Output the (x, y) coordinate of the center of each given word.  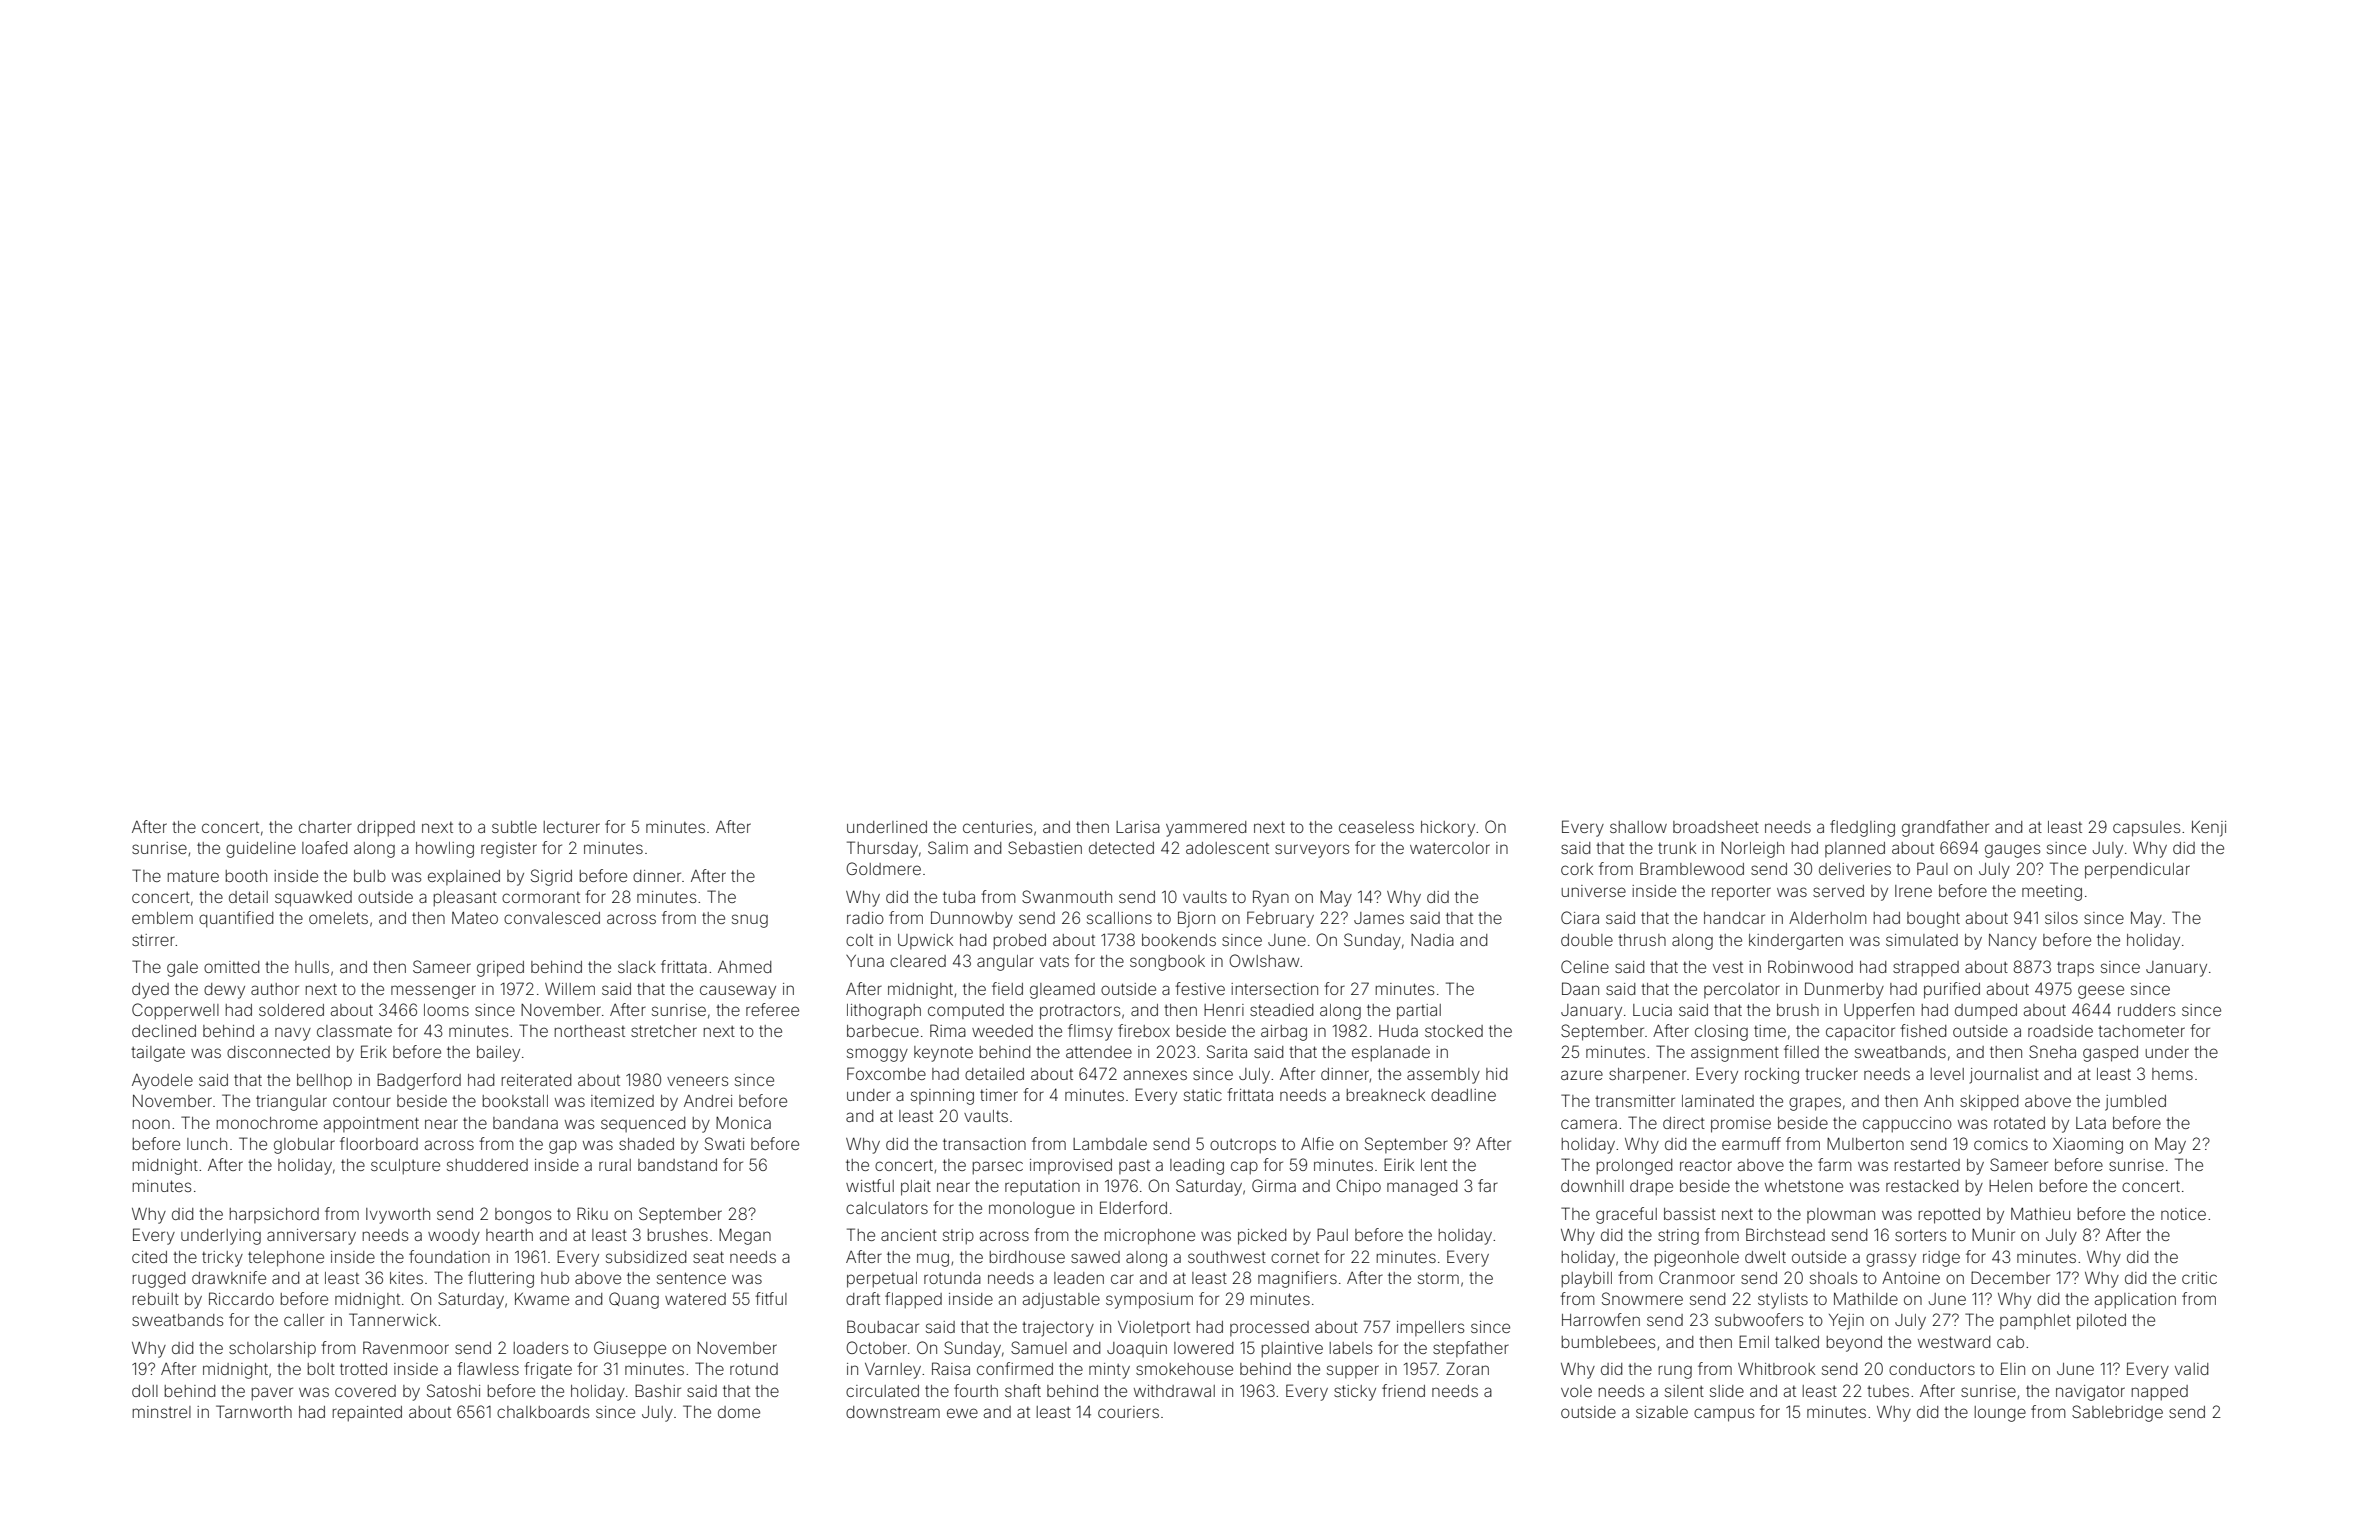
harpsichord (274, 1215)
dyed (150, 991)
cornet (1295, 1257)
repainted (367, 1414)
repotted (1949, 1216)
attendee (1099, 1052)
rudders (2146, 1010)
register (509, 850)
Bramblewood (1692, 868)
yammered (1206, 829)
